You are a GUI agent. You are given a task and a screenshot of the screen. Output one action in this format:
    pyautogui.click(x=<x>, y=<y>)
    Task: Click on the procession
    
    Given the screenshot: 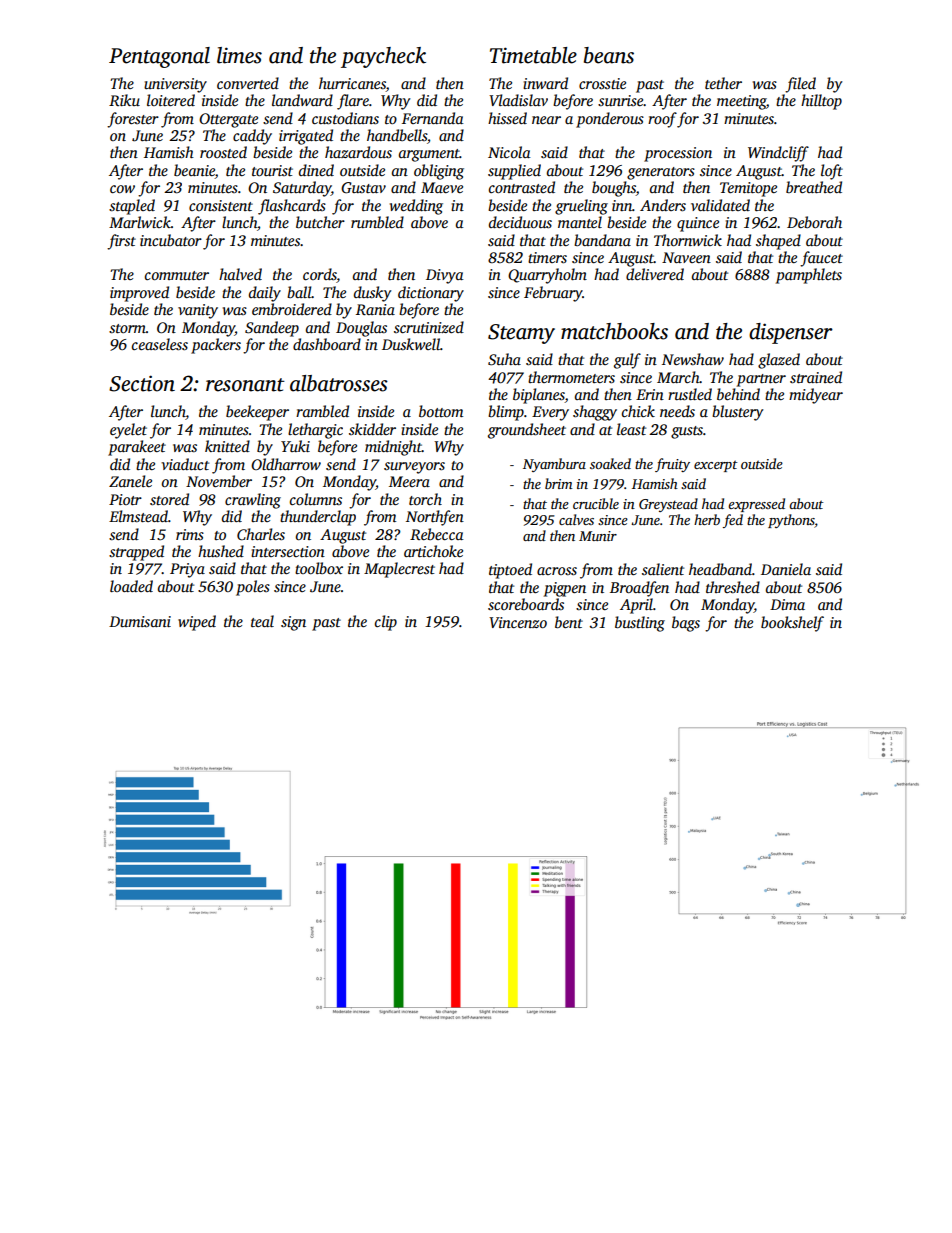 What is the action you would take?
    pyautogui.click(x=678, y=154)
